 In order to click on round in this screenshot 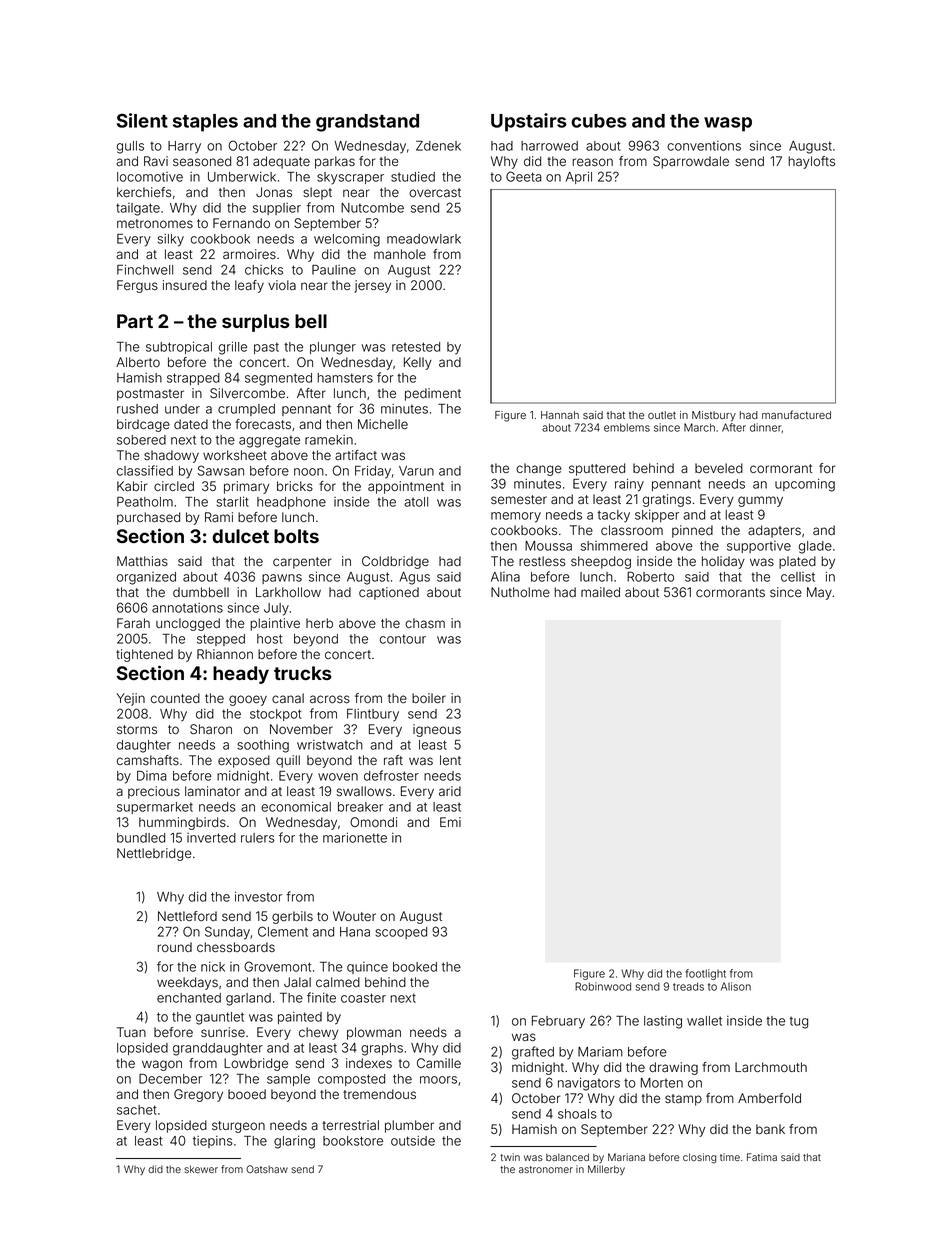, I will do `click(175, 947)`.
